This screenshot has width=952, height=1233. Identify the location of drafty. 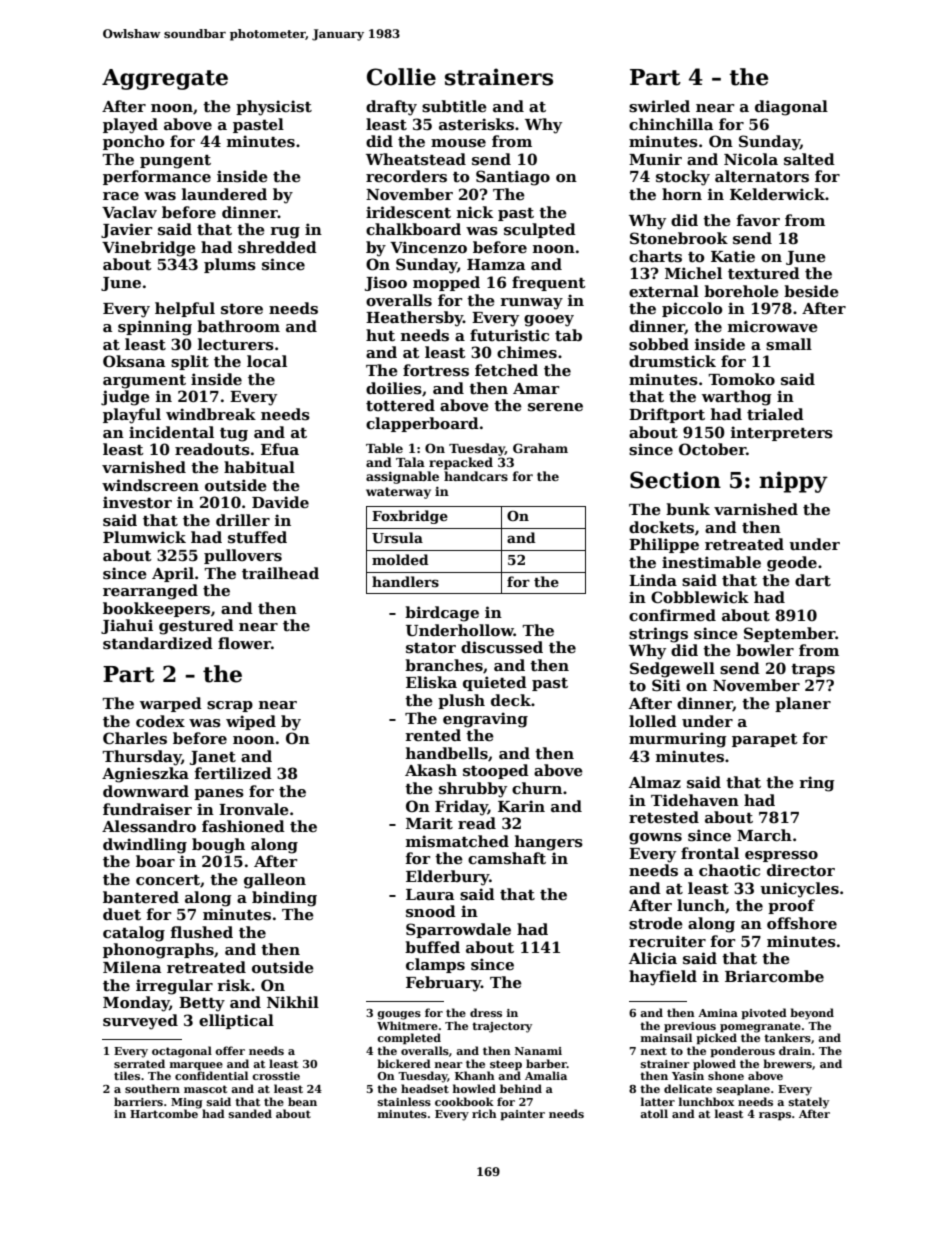
(391, 108).
